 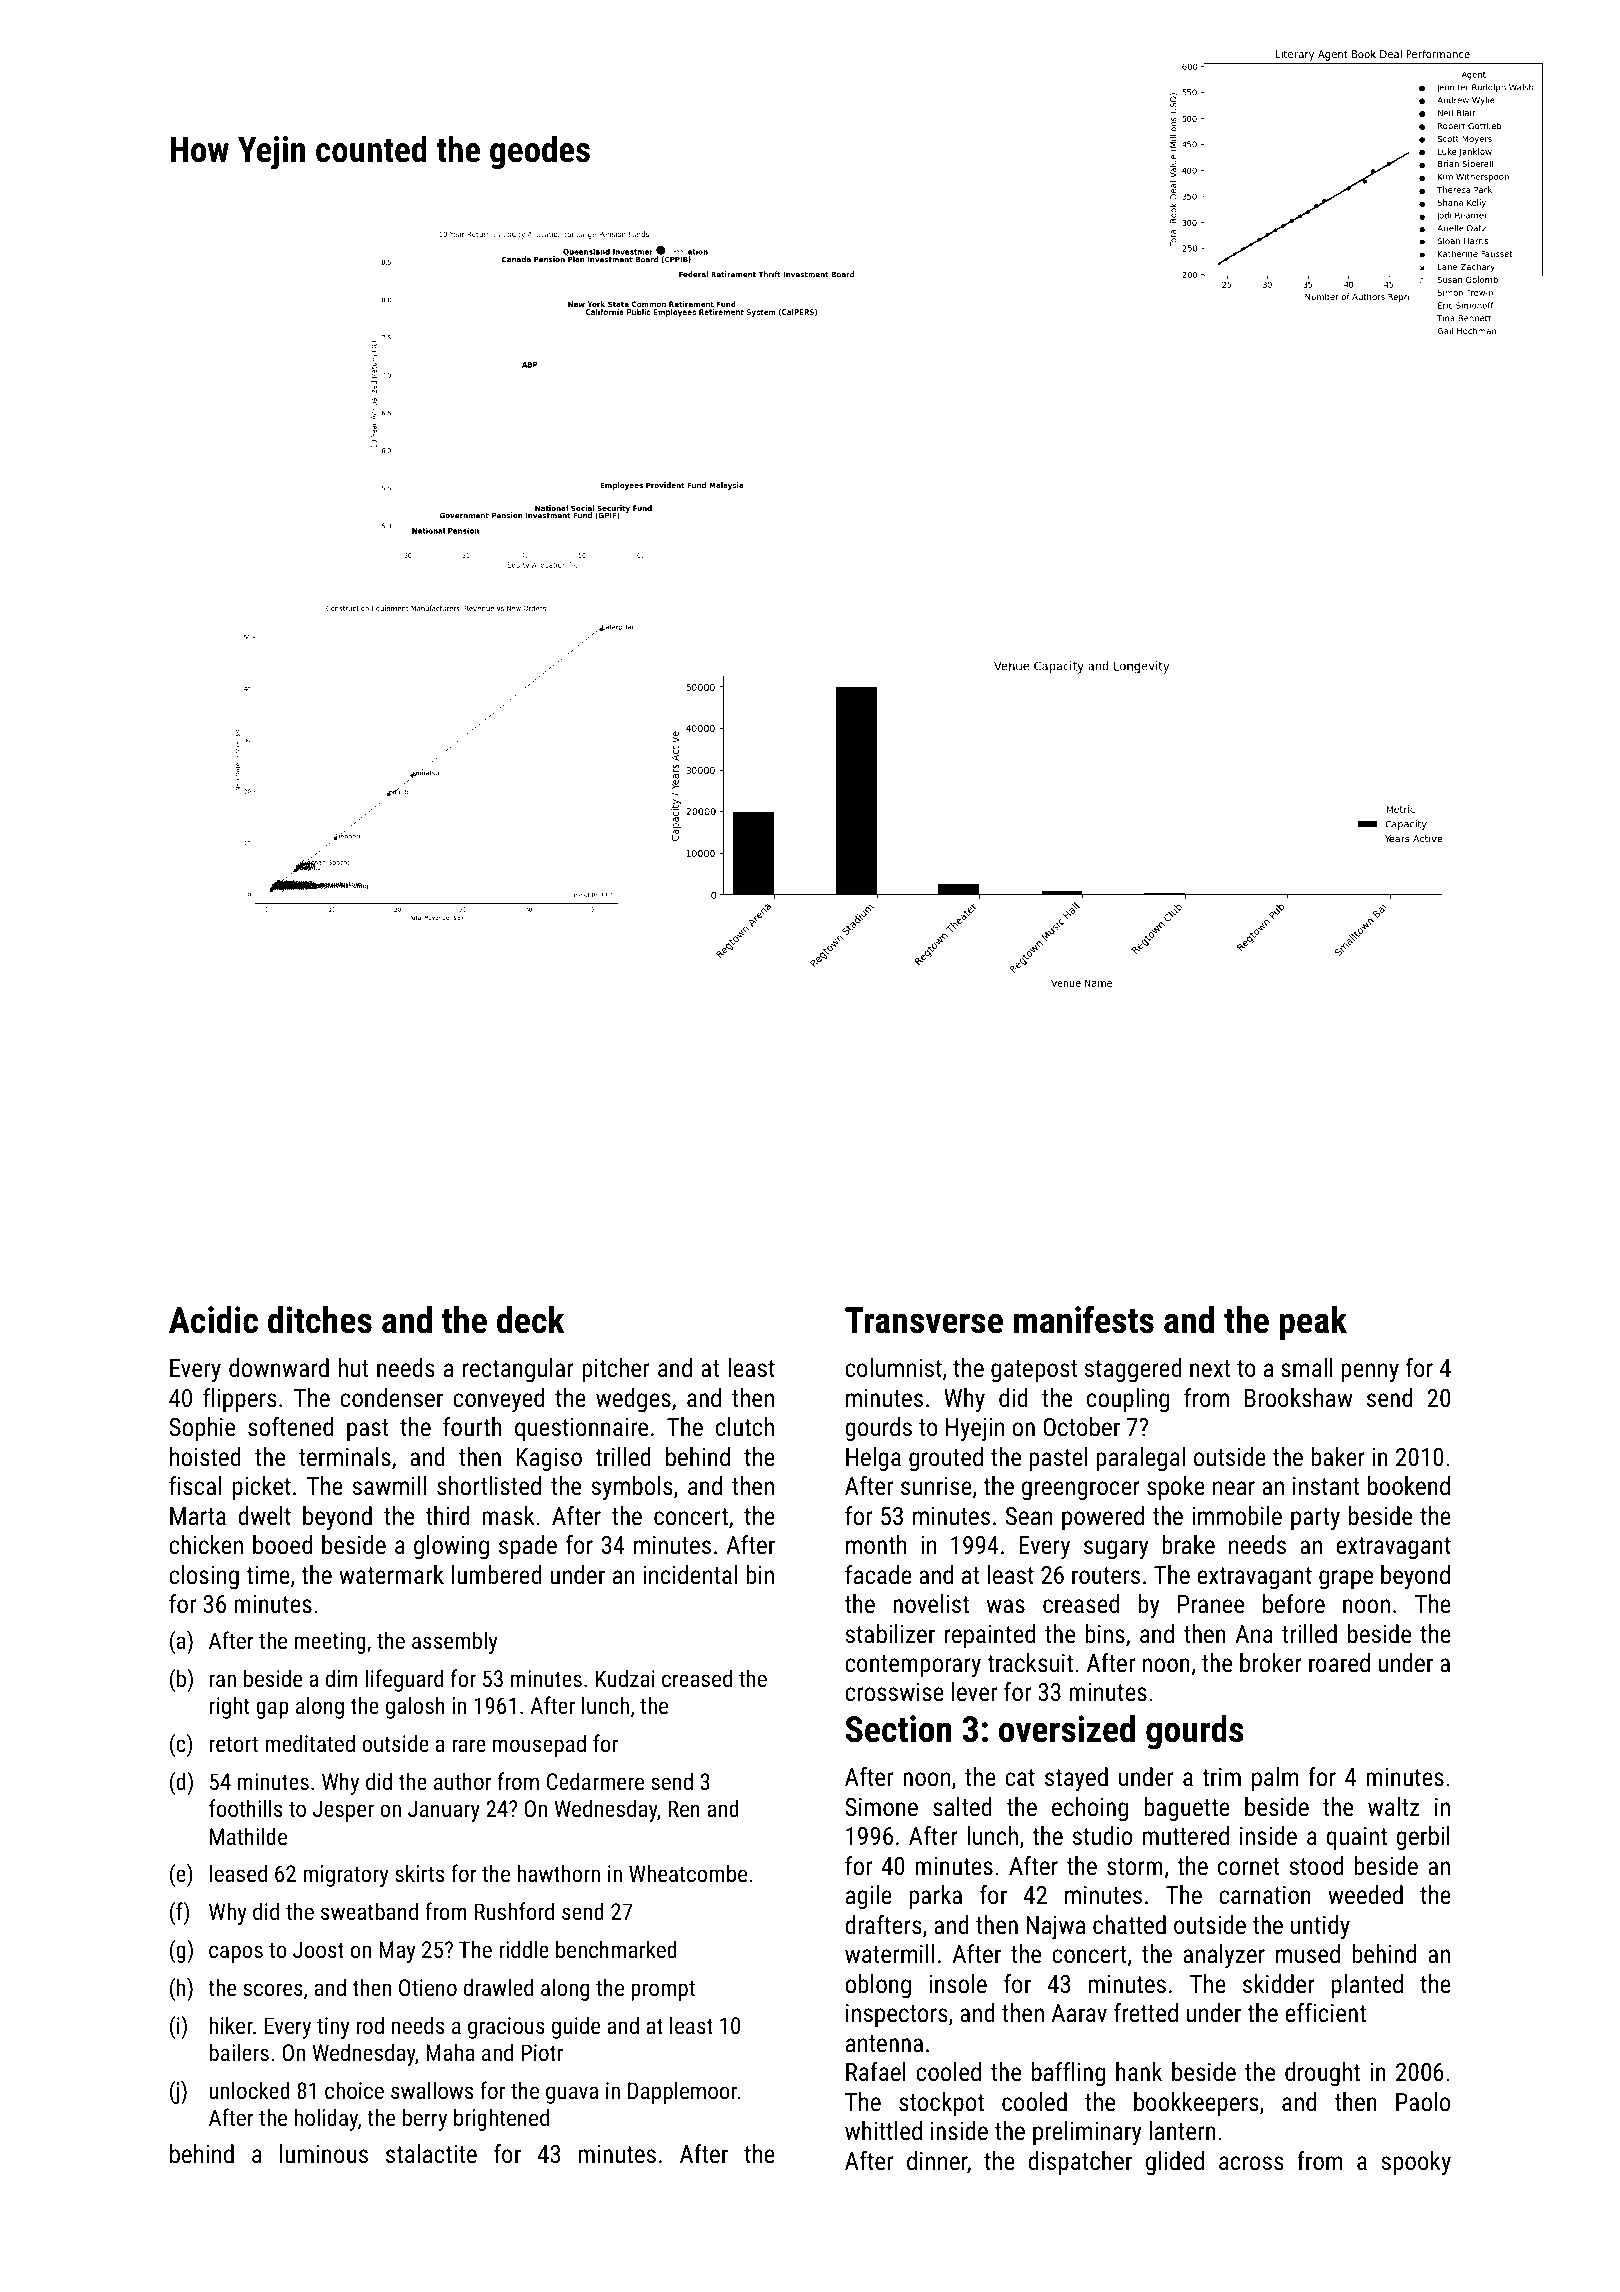 I want to click on hawthorn, so click(x=559, y=1873).
